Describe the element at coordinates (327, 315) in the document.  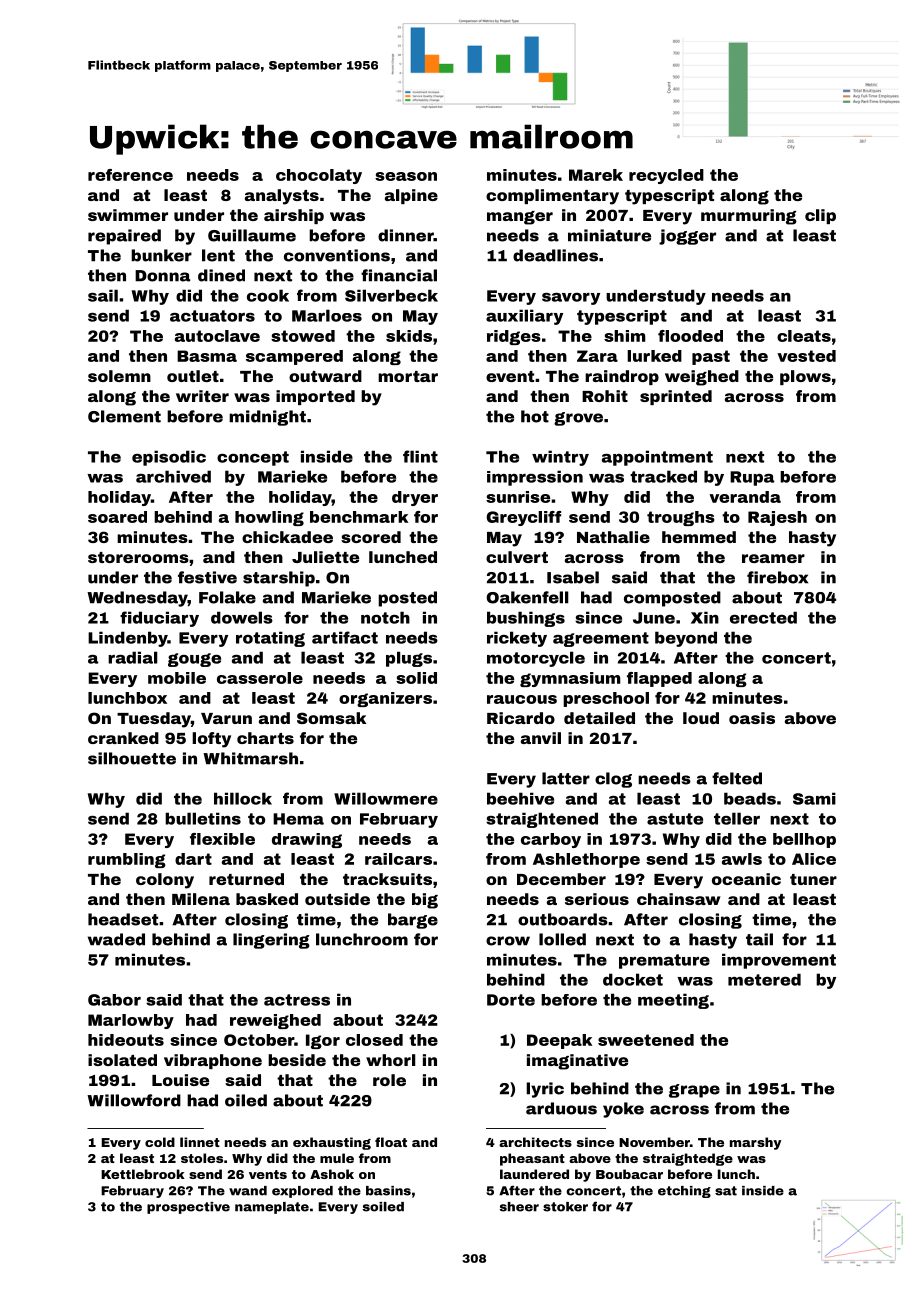
I see `Marloes` at that location.
